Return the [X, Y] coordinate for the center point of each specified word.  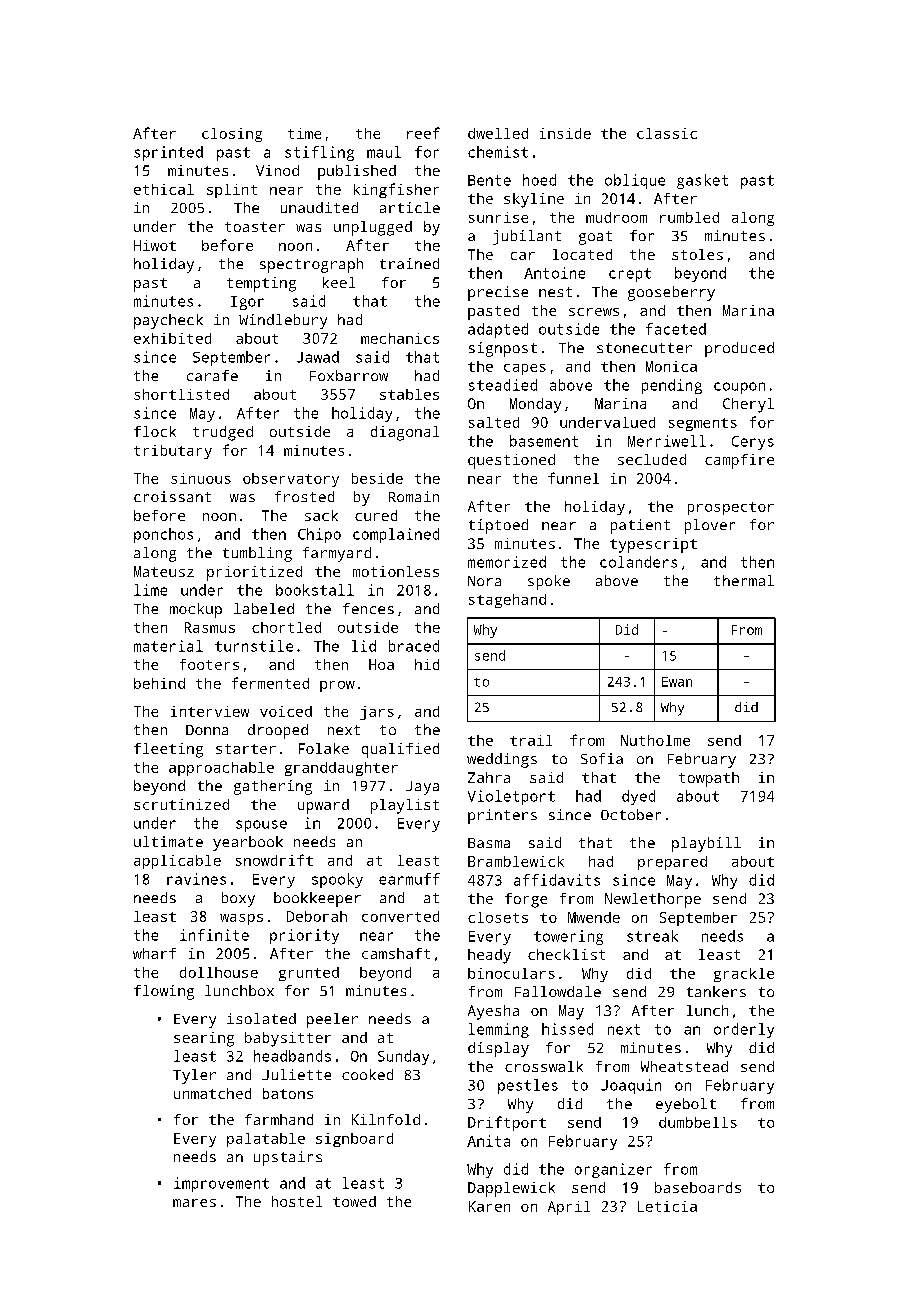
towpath [709, 779]
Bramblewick [516, 861]
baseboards [698, 1187]
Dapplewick [511, 1189]
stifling [319, 153]
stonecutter [644, 348]
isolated [261, 1018]
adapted [498, 330]
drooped [278, 731]
